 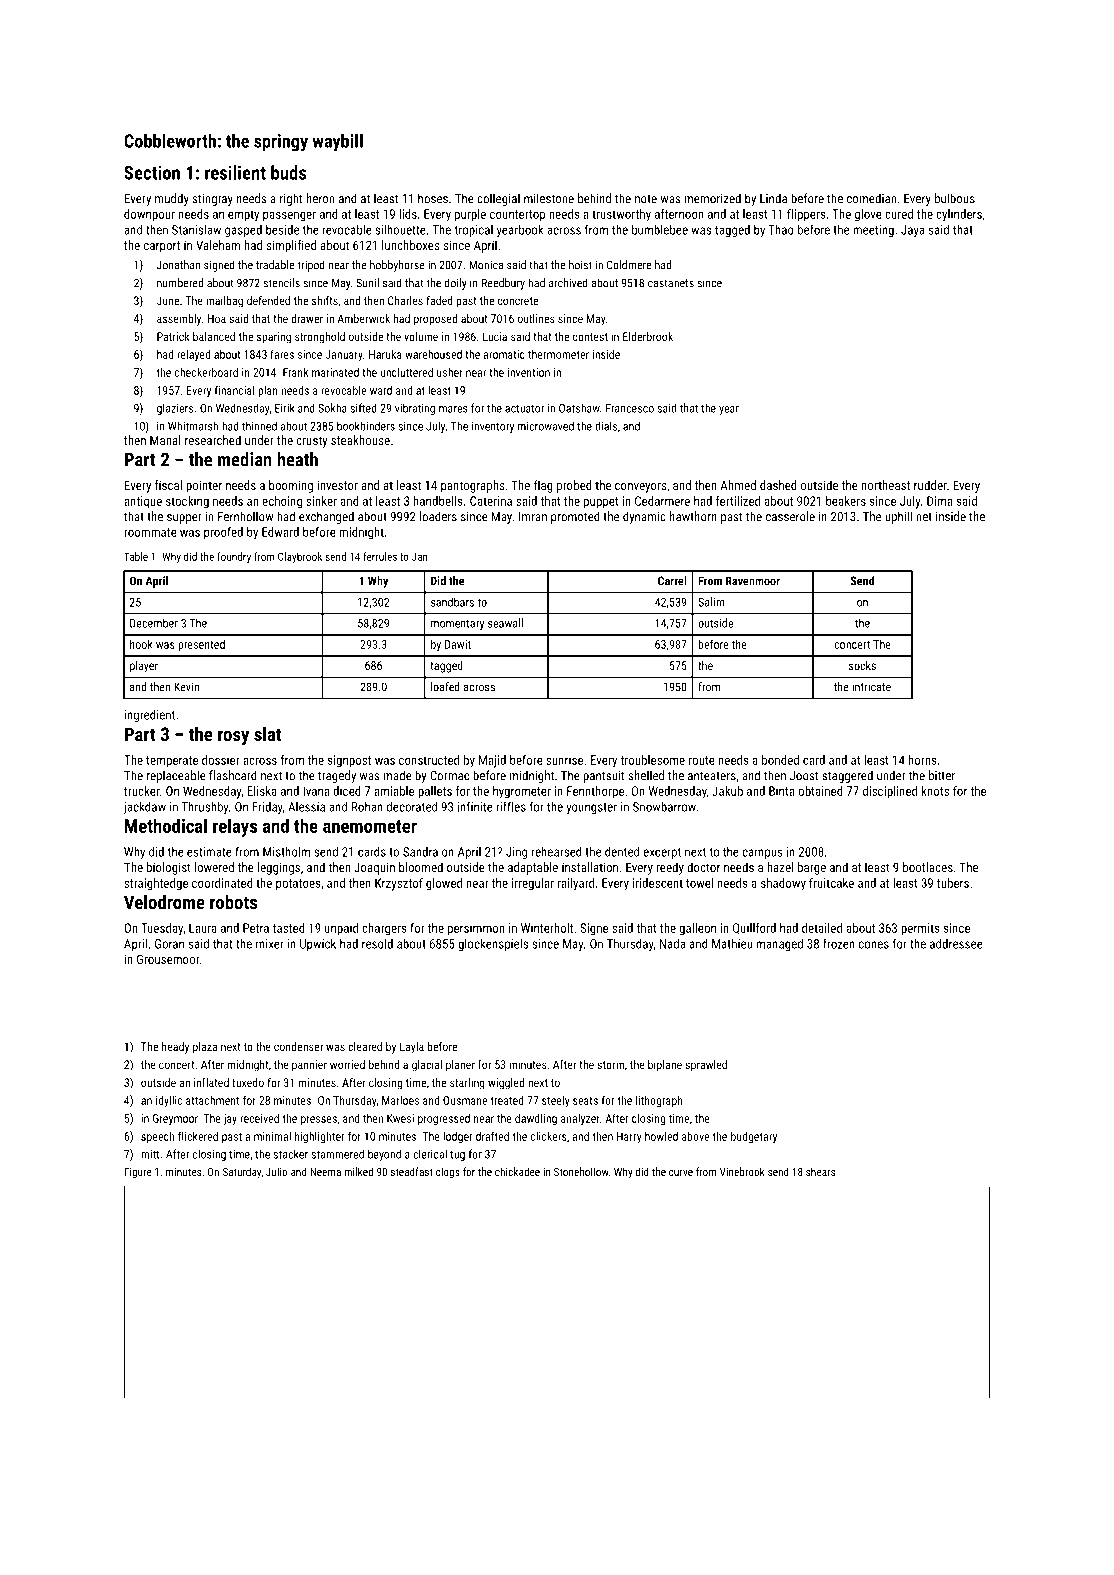 What do you see at coordinates (204, 808) in the screenshot?
I see `Thrushby` at bounding box center [204, 808].
